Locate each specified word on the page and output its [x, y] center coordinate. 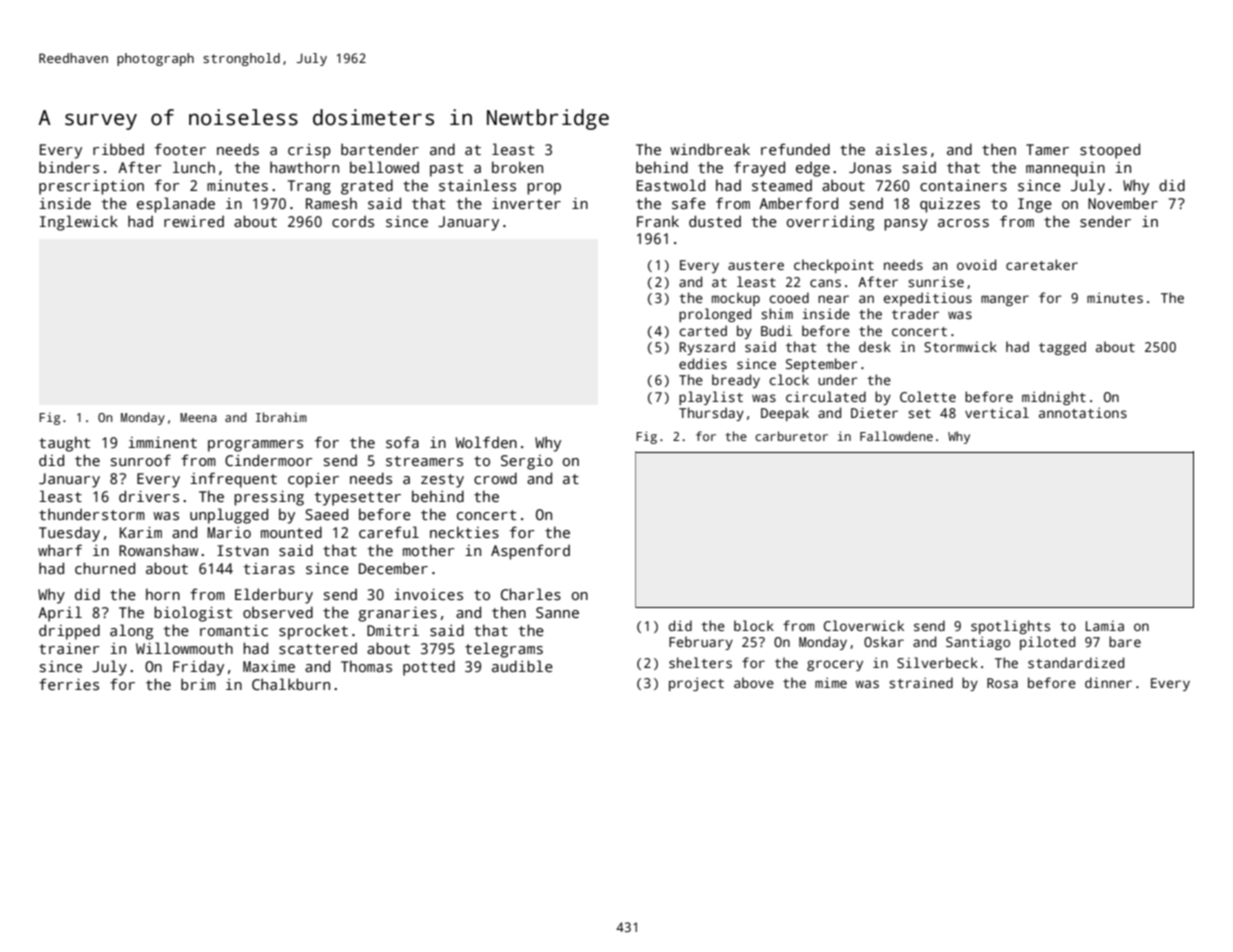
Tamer [1047, 149]
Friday [198, 668]
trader [915, 313]
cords [353, 221]
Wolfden [486, 442]
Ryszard [707, 348]
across [963, 223]
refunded [795, 149]
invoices [428, 594]
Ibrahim [281, 417]
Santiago [978, 643]
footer [180, 149]
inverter [526, 203]
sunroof [141, 460]
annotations [1083, 412]
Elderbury [274, 596]
